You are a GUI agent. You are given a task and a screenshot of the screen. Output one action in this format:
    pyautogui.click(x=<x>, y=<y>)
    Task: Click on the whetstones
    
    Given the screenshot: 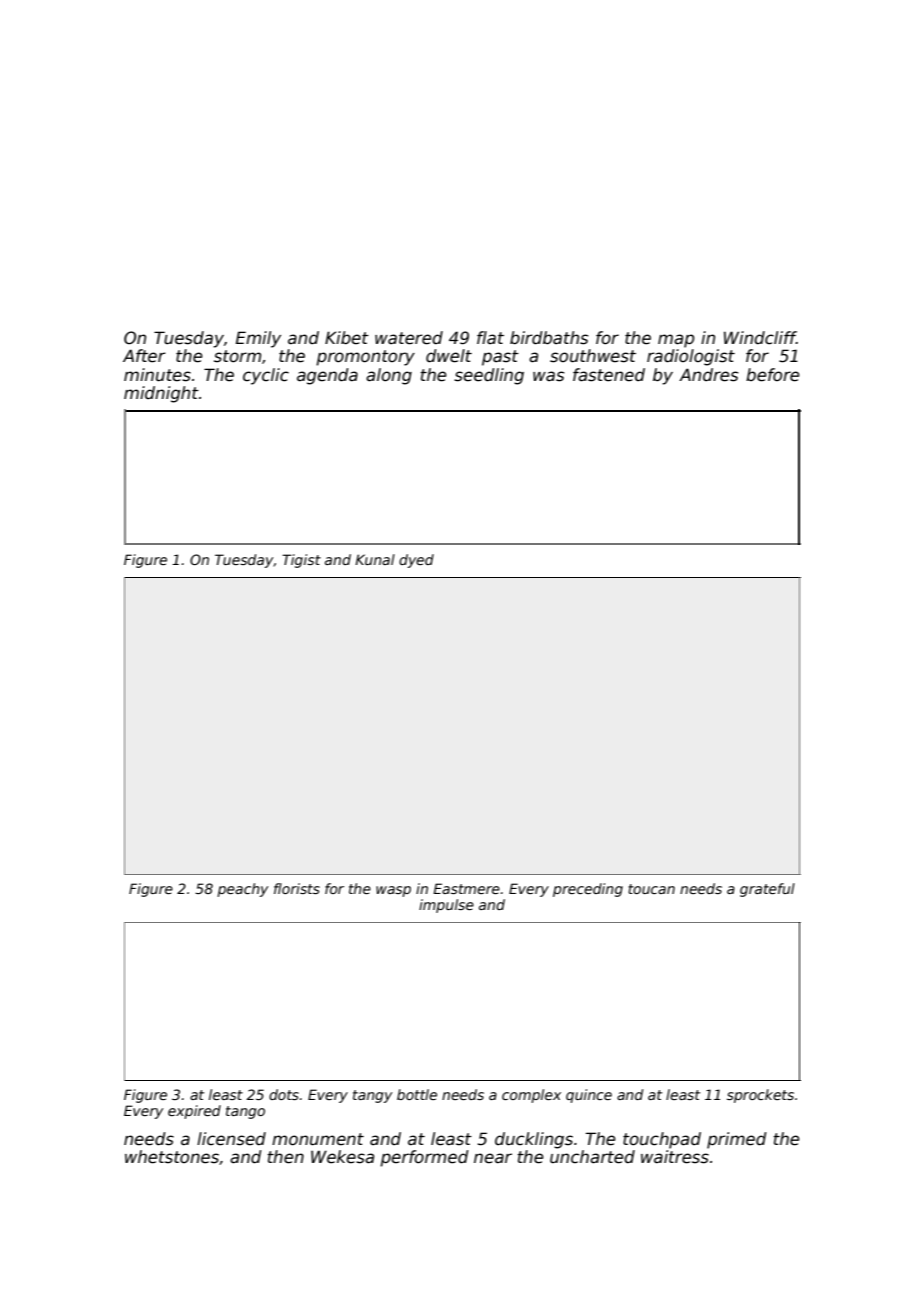 What is the action you would take?
    pyautogui.click(x=172, y=1157)
